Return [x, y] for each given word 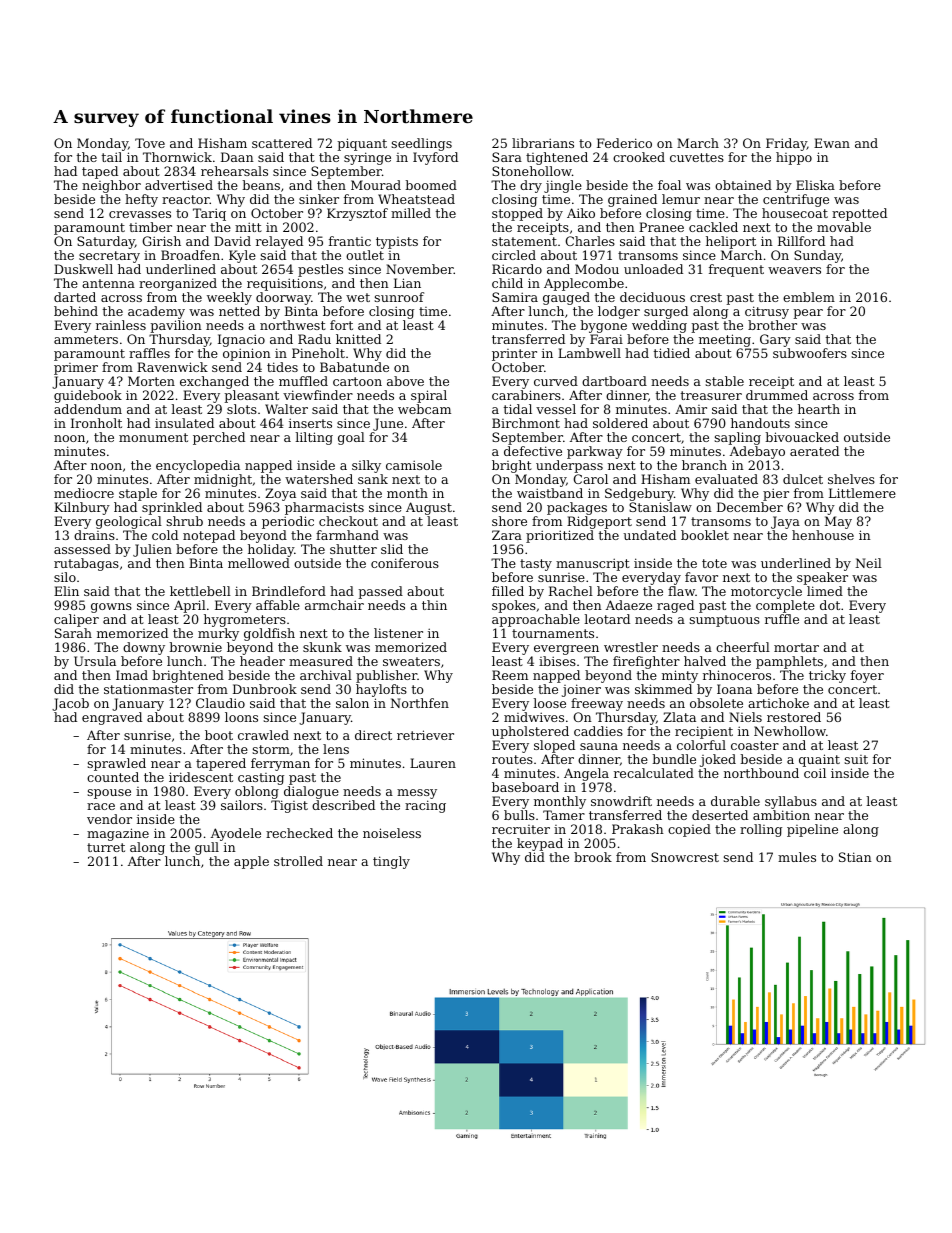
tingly [391, 862]
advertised [179, 185]
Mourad [376, 185]
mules [797, 857]
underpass [569, 466]
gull [207, 848]
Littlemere [862, 493]
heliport [731, 242]
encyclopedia [198, 466]
